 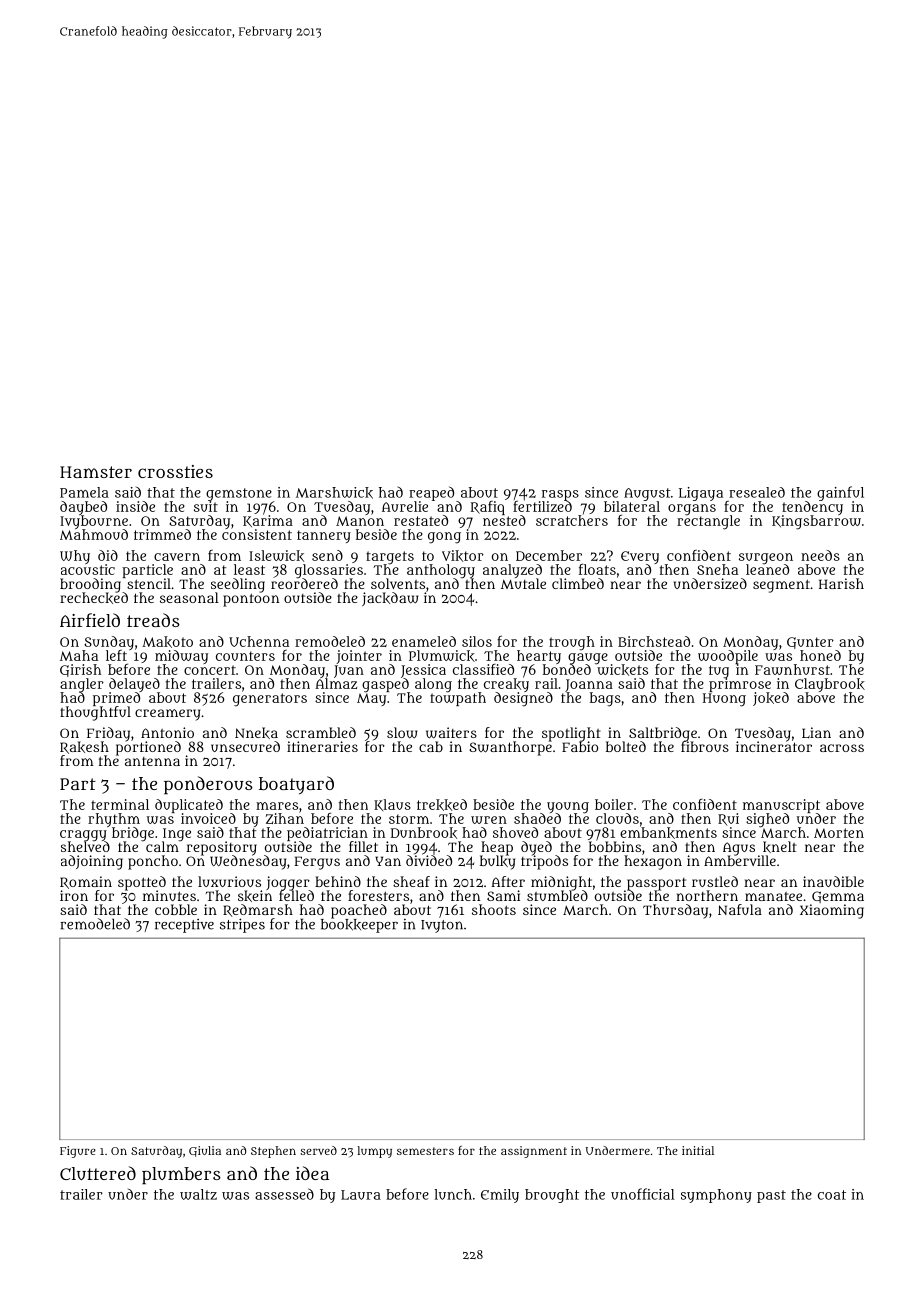 I want to click on August, so click(x=647, y=494).
